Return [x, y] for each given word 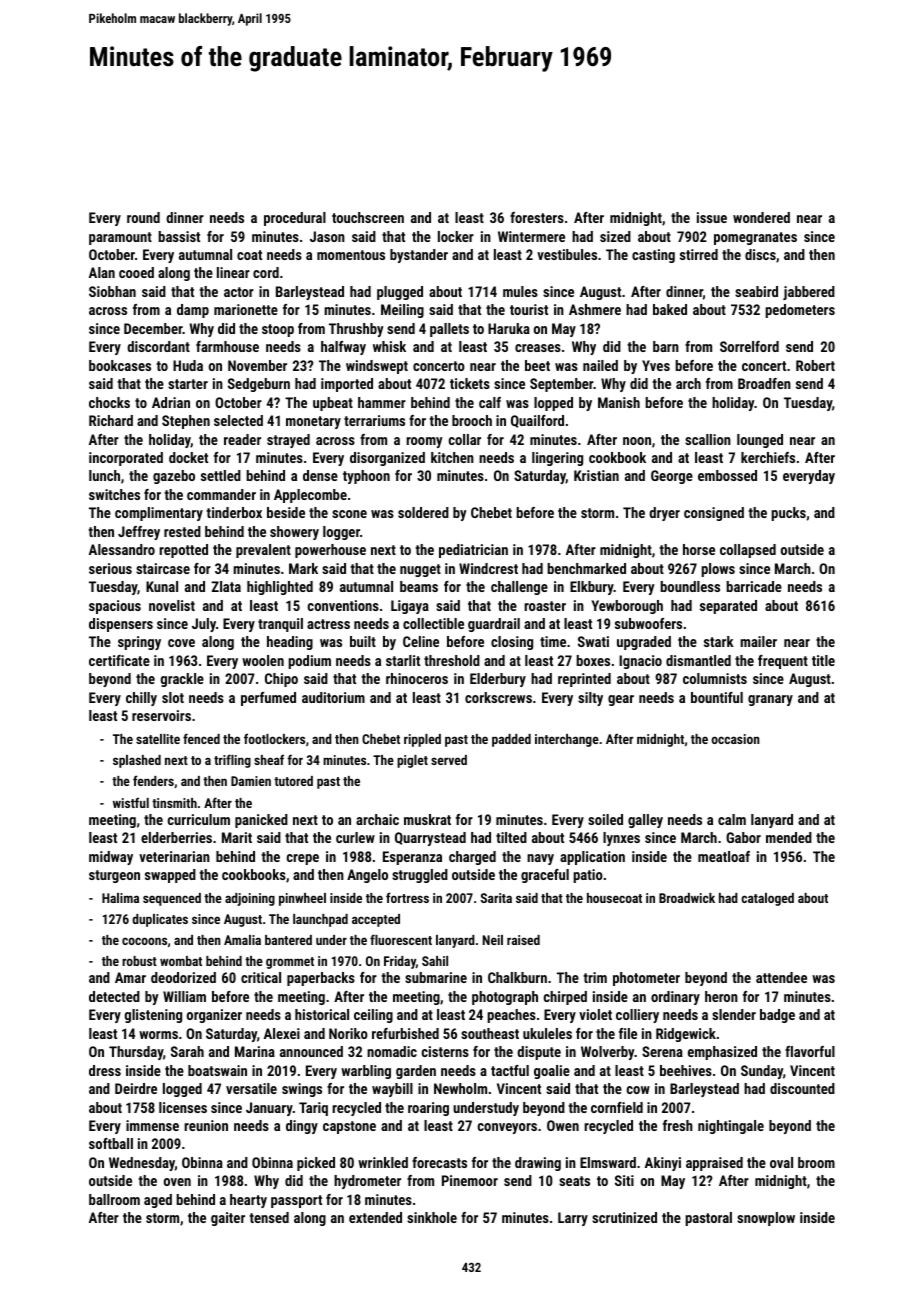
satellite [158, 739]
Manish [619, 402]
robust [139, 961]
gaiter [228, 1219]
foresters [537, 217]
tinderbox [234, 512]
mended [789, 837]
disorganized [387, 459]
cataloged [767, 899]
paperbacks [321, 979]
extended [375, 1217]
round [143, 217]
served [449, 760]
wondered [761, 217]
